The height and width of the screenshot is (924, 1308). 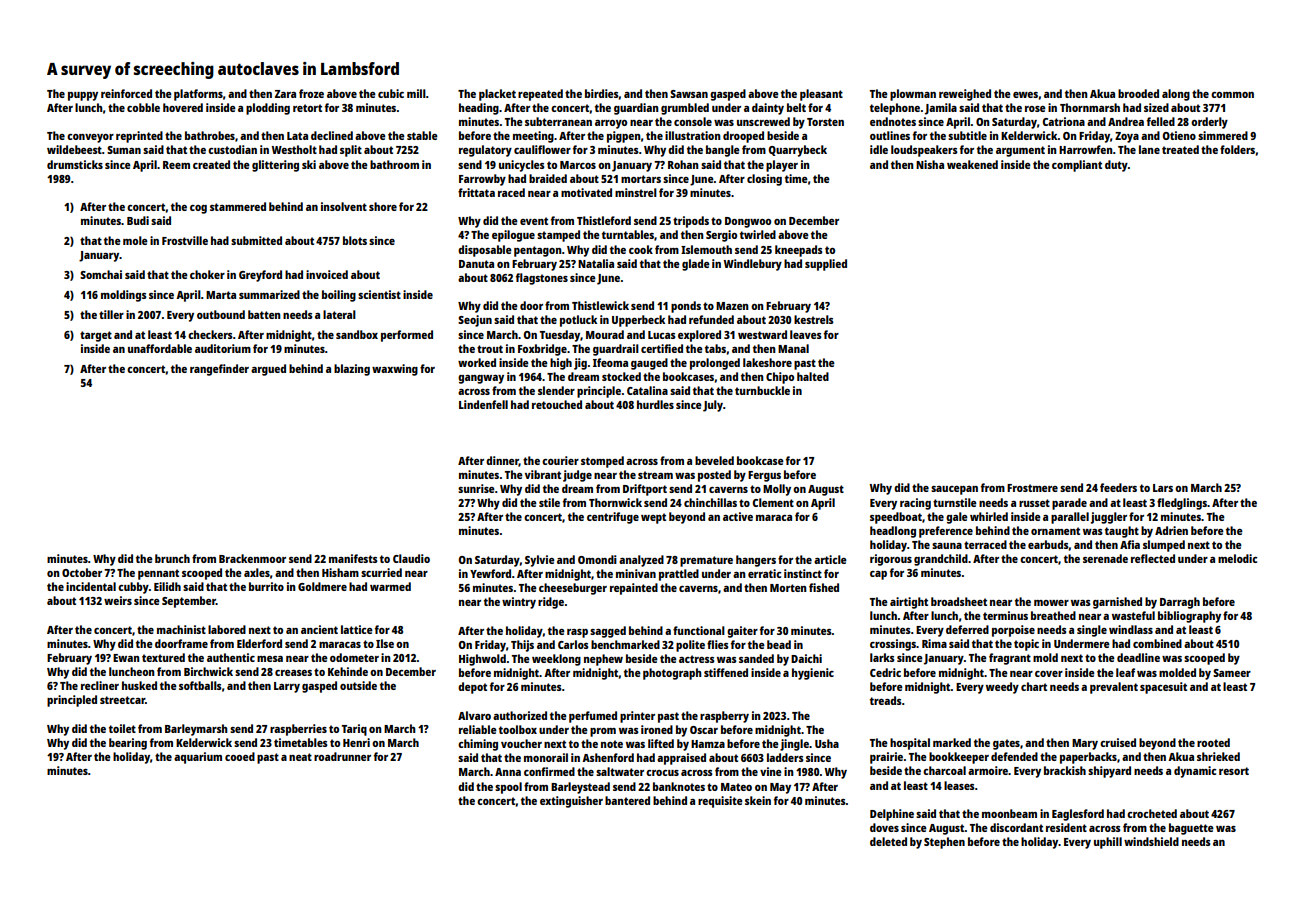 What do you see at coordinates (1077, 166) in the screenshot?
I see `compliant` at bounding box center [1077, 166].
